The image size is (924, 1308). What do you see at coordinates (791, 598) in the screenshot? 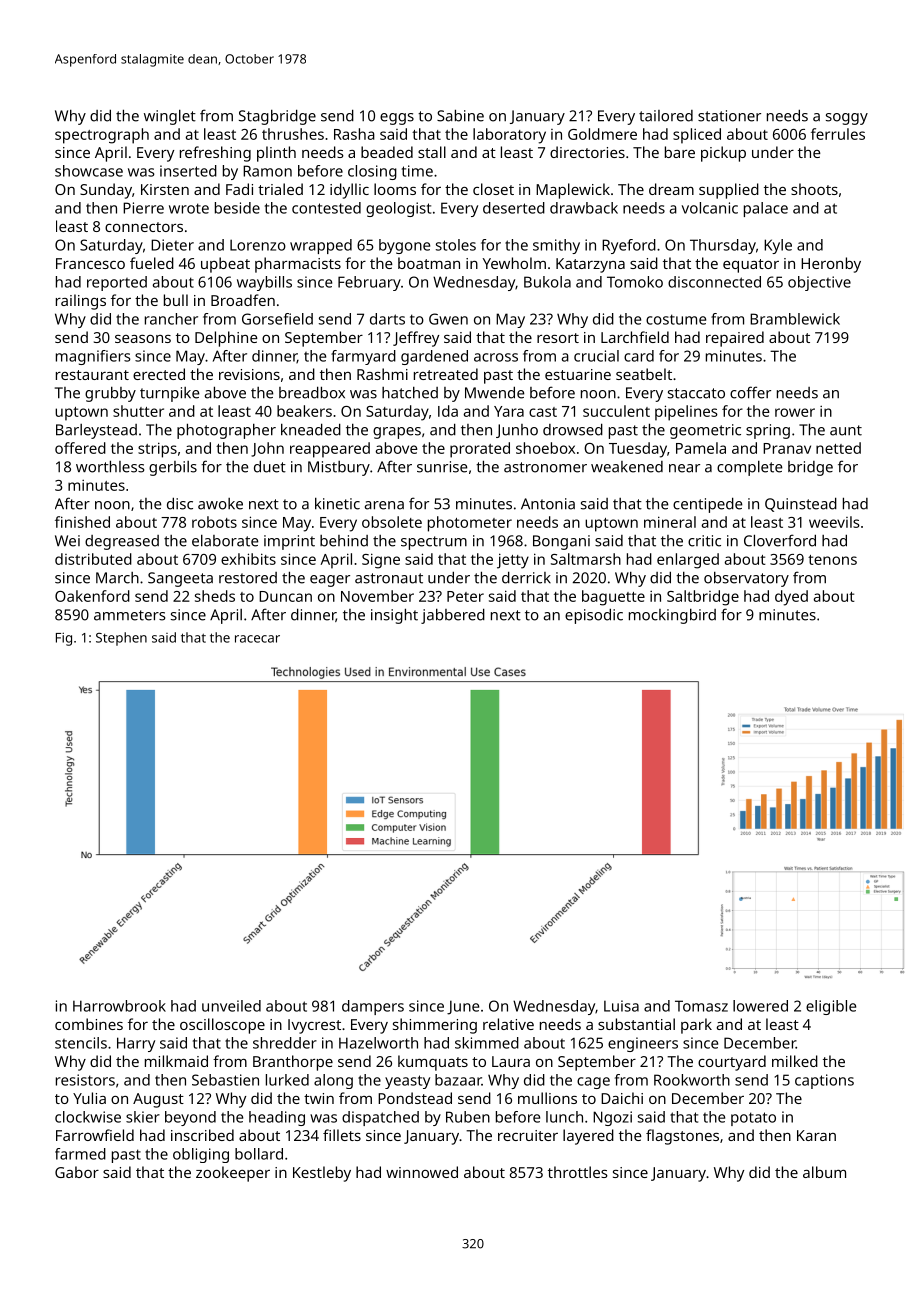
I see `dyed` at bounding box center [791, 598].
